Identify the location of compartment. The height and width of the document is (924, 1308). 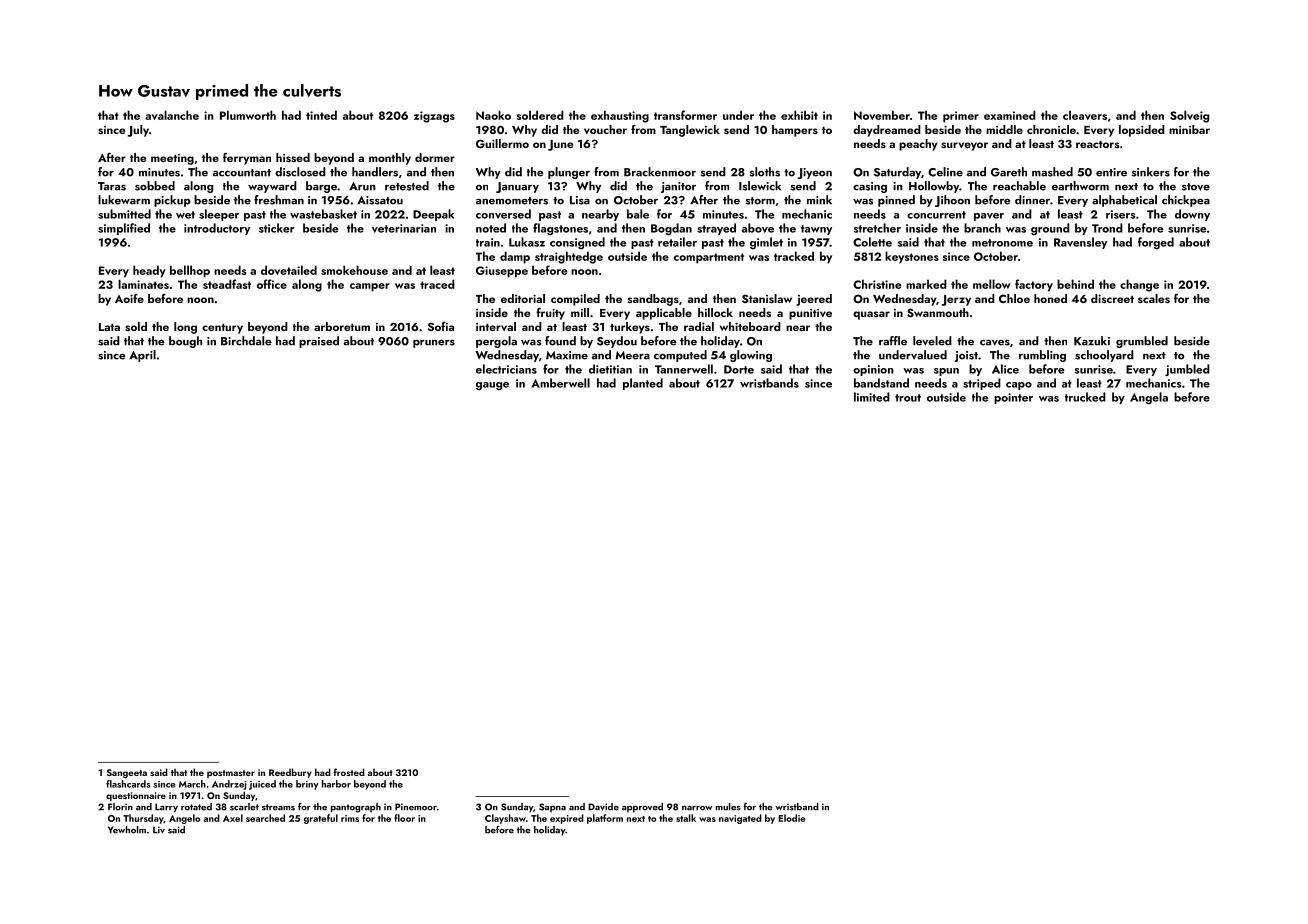
(709, 258).
